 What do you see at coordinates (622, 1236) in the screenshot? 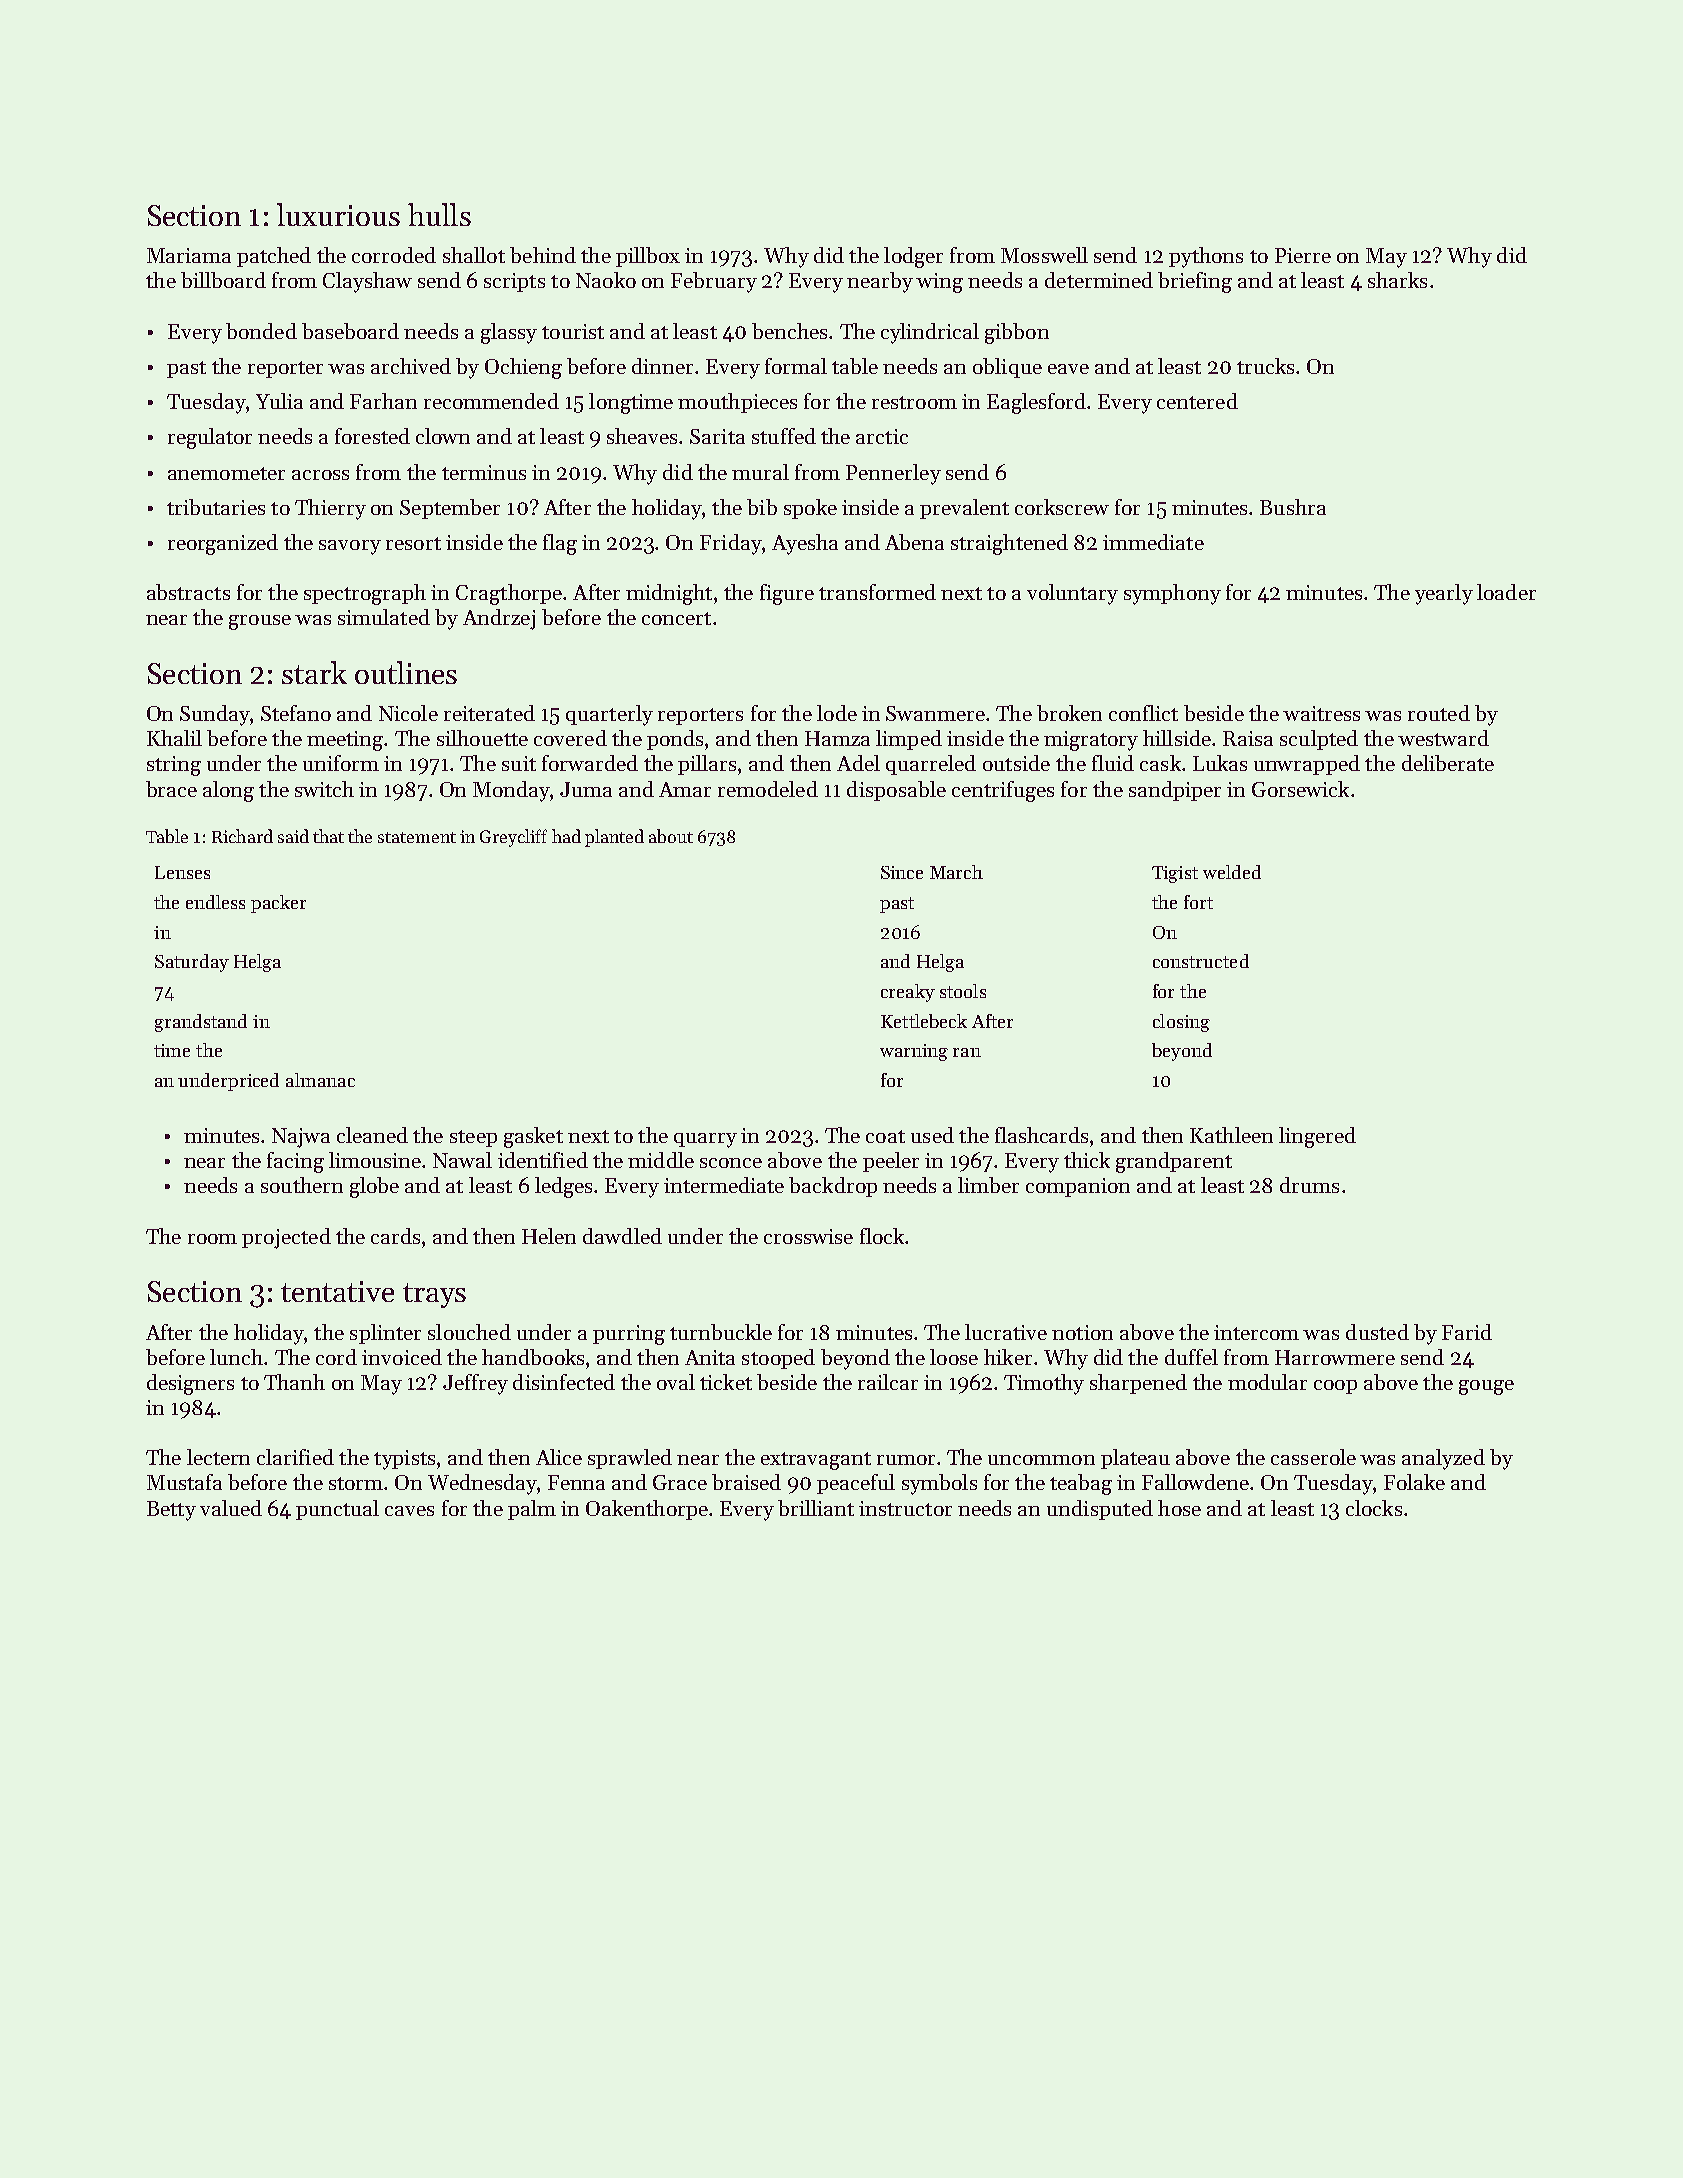
I see `dawdled` at bounding box center [622, 1236].
